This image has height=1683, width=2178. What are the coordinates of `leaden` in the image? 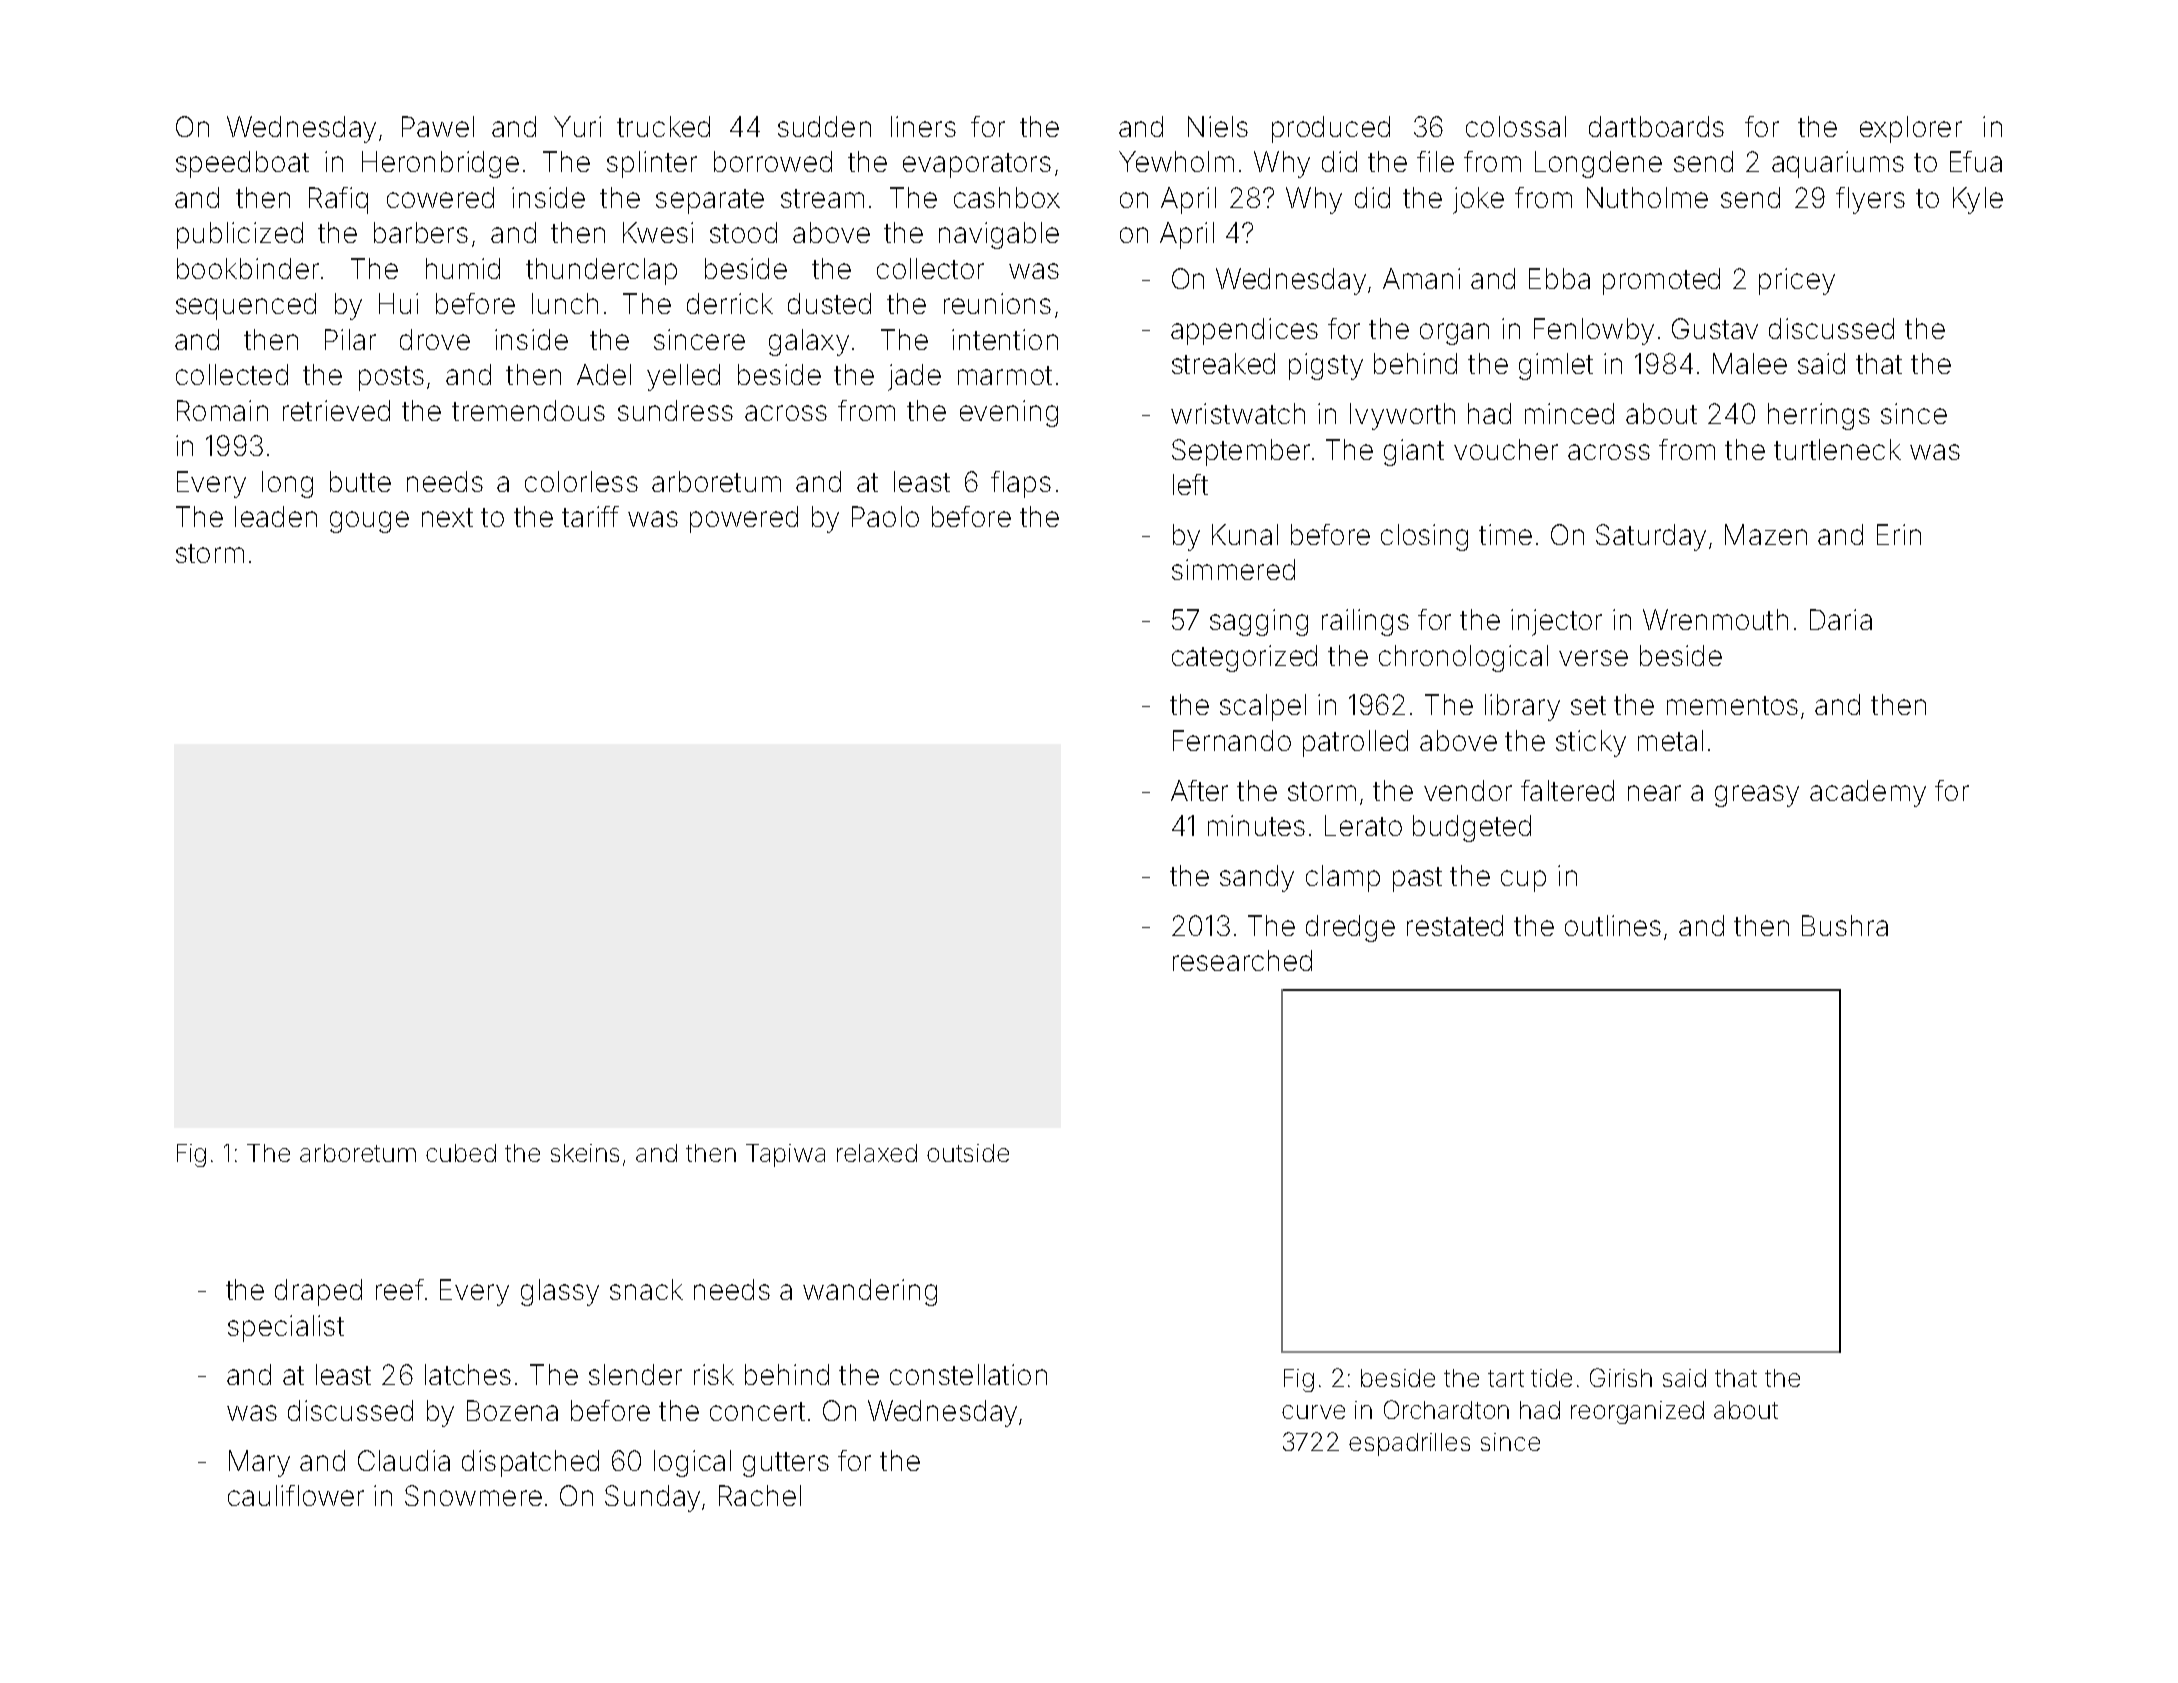 It's located at (276, 516).
